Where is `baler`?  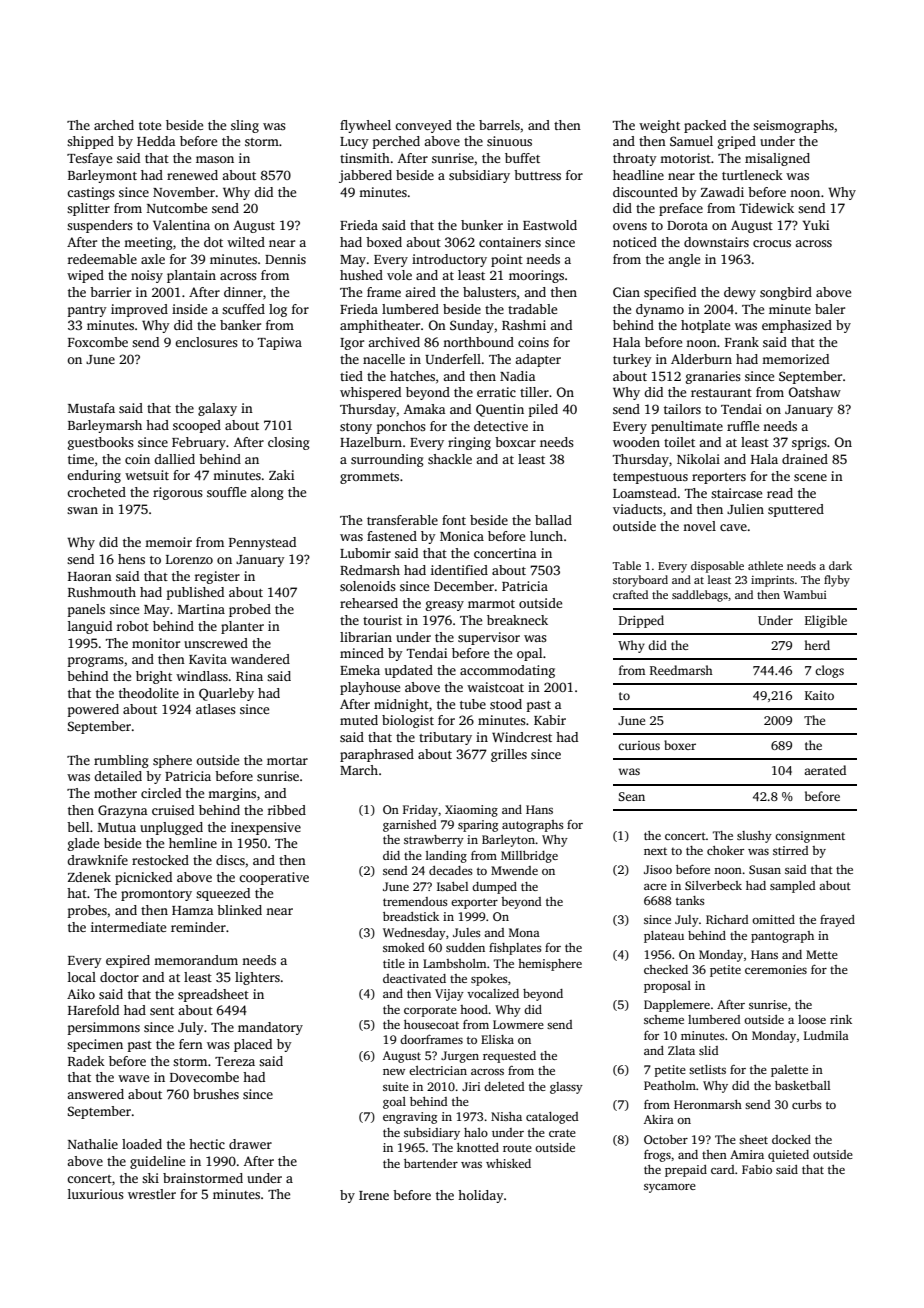
baler is located at coordinates (830, 309).
